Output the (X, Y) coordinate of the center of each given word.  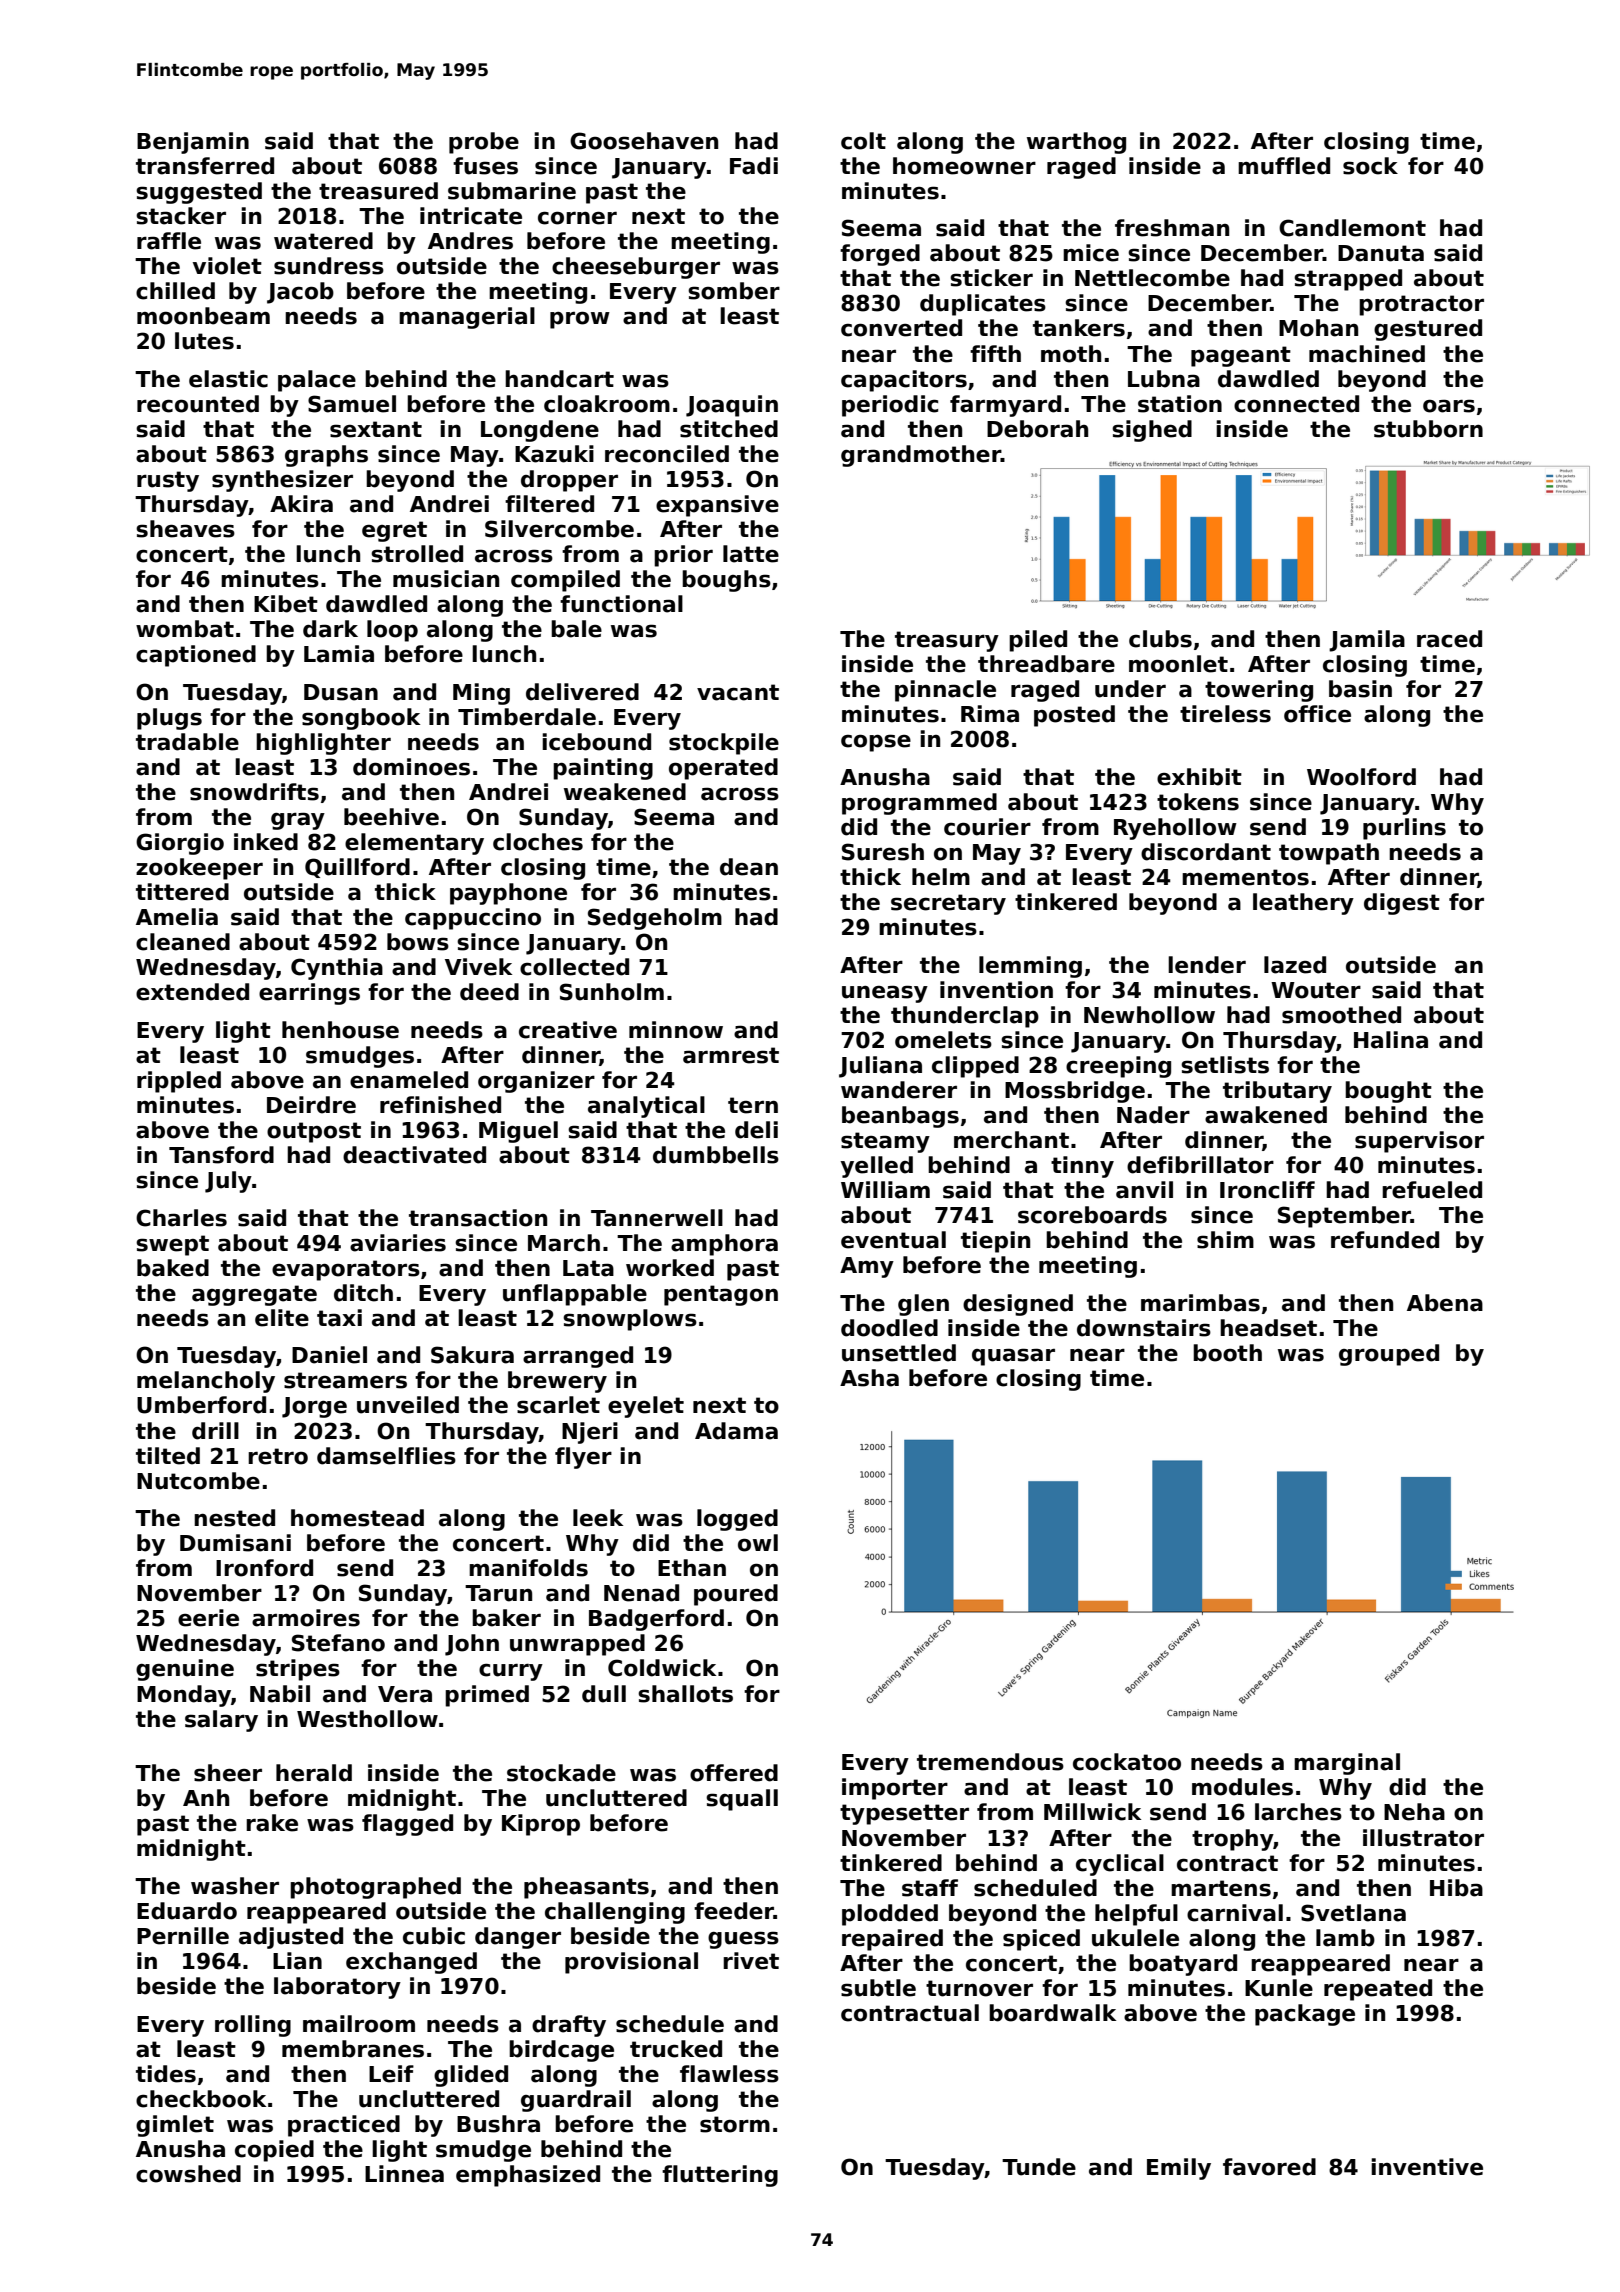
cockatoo (1127, 1762)
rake (272, 1823)
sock (1370, 166)
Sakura (472, 1355)
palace (317, 381)
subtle (878, 1988)
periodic (890, 406)
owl (758, 1543)
